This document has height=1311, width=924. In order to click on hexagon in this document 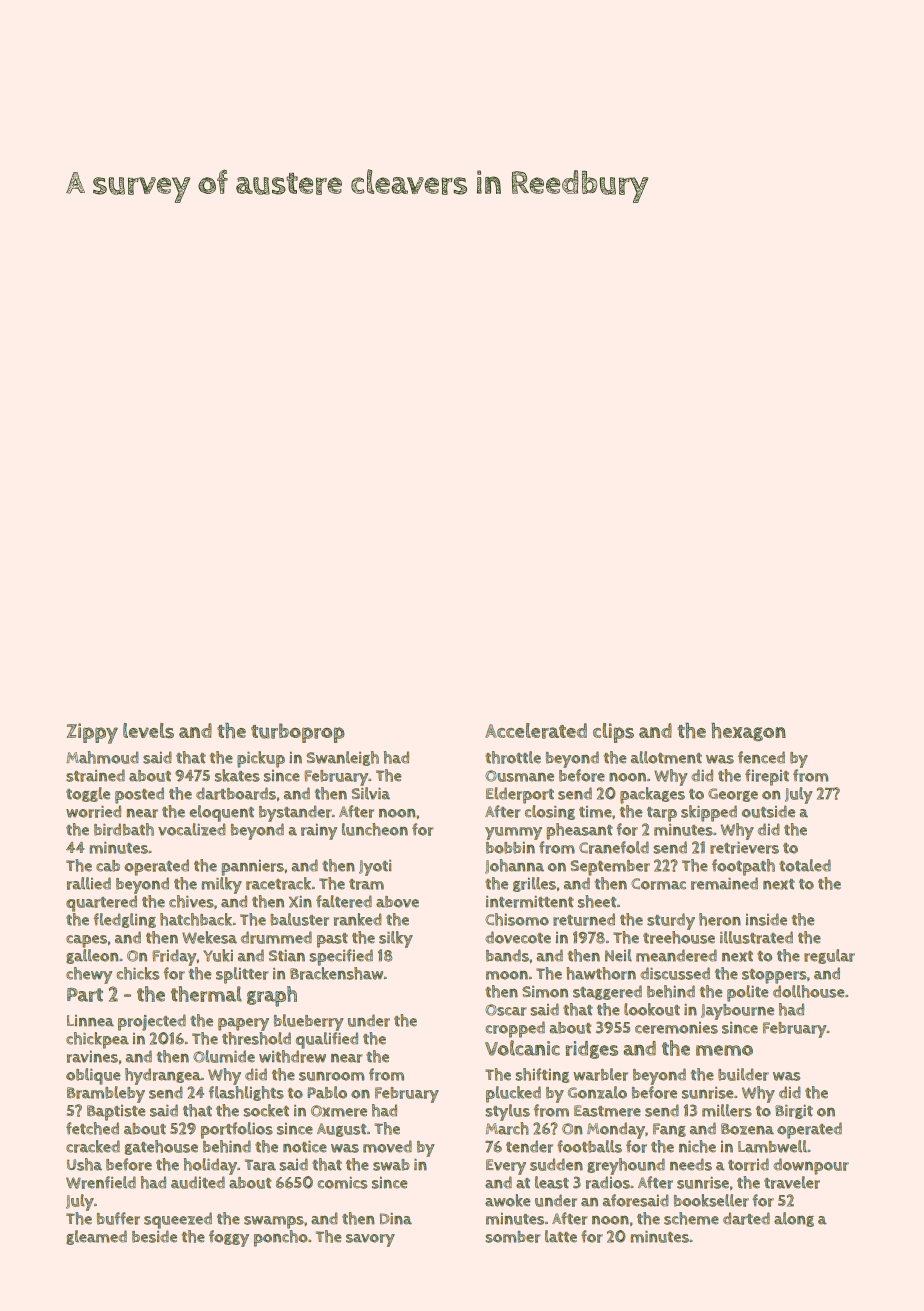, I will do `click(748, 732)`.
